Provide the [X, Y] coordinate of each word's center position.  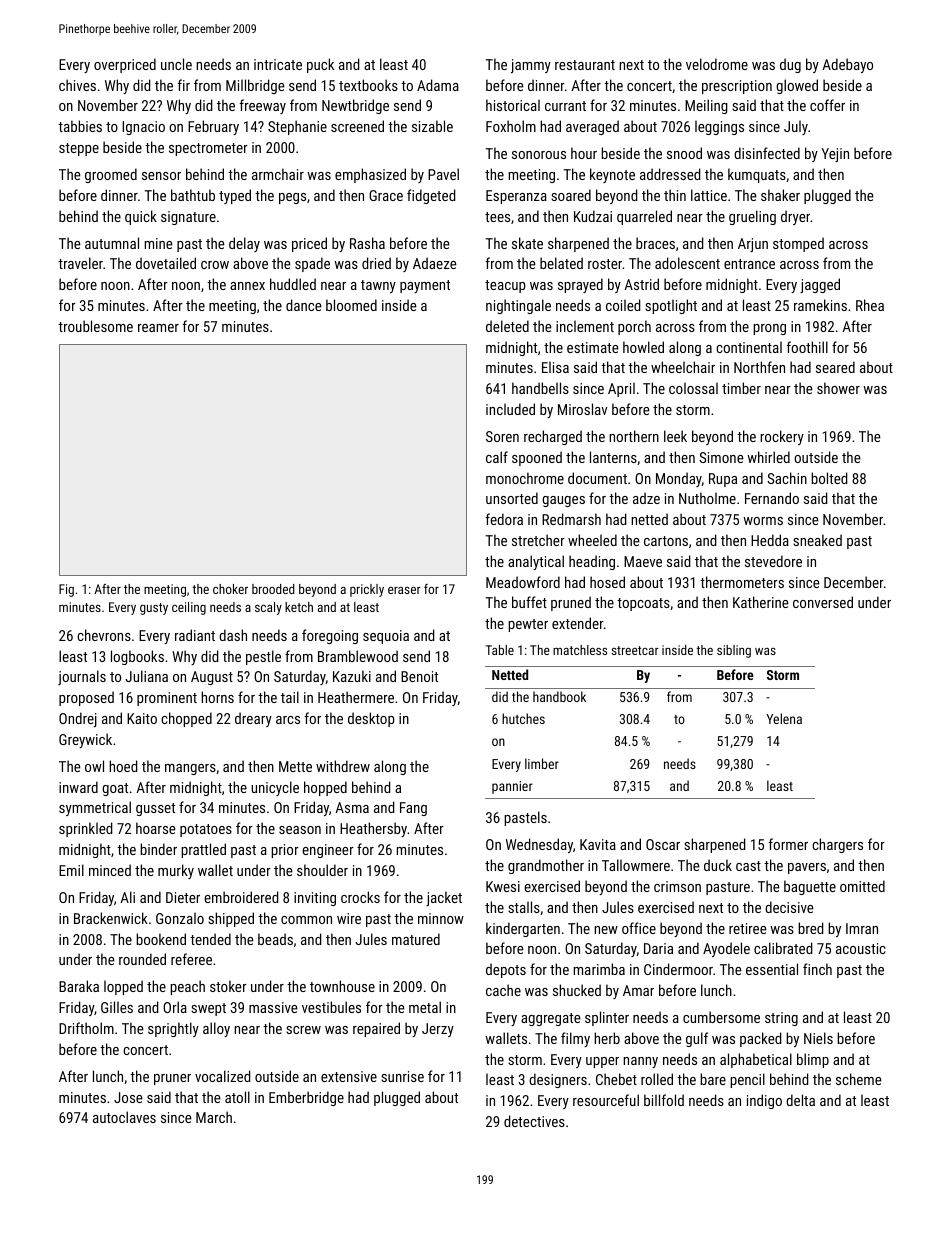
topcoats [643, 604]
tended [210, 939]
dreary [253, 719]
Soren [502, 436]
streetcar [635, 650]
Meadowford [523, 582]
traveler [80, 263]
